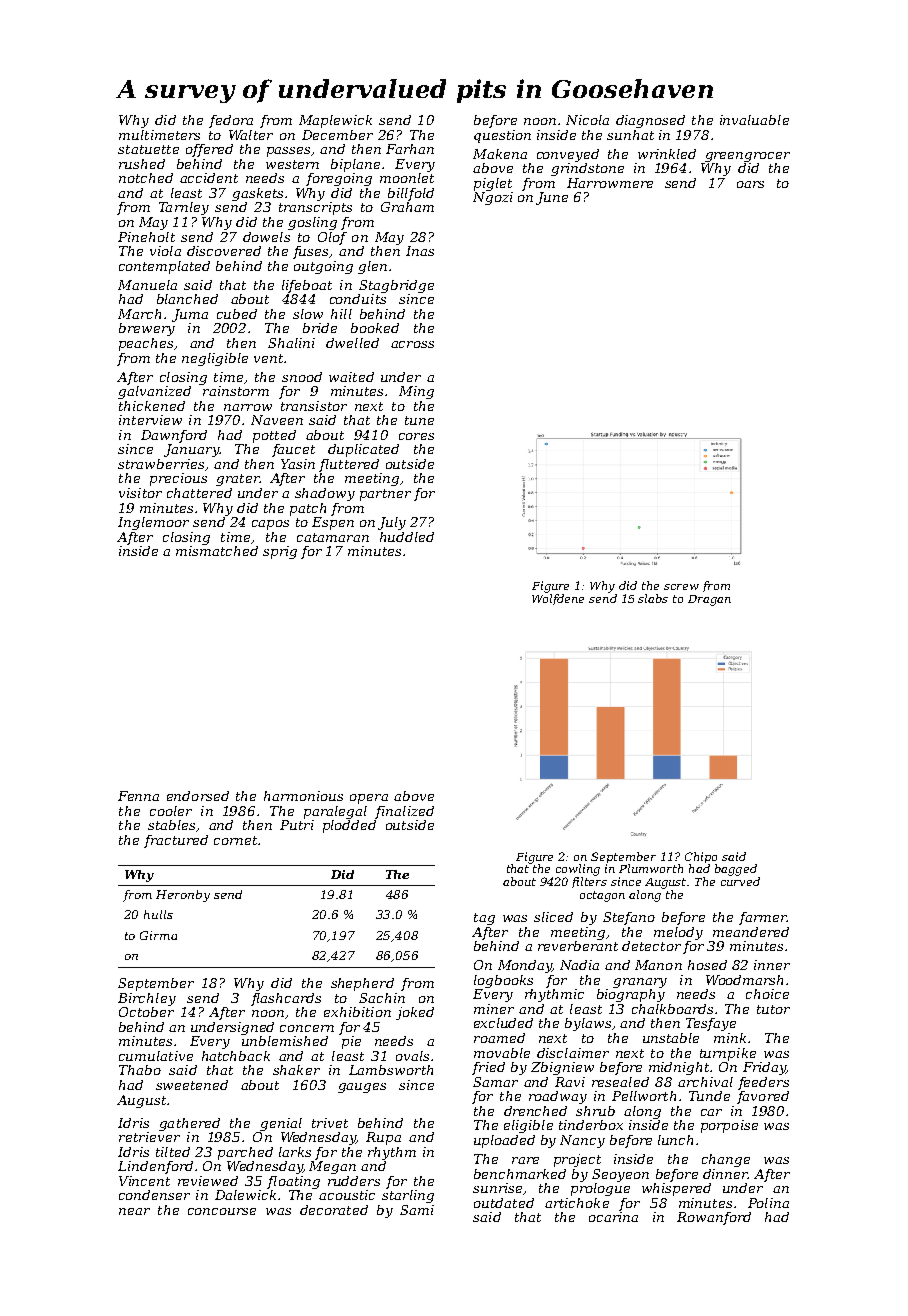 The height and width of the screenshot is (1316, 908). Describe the element at coordinates (224, 251) in the screenshot. I see `discovered` at that location.
